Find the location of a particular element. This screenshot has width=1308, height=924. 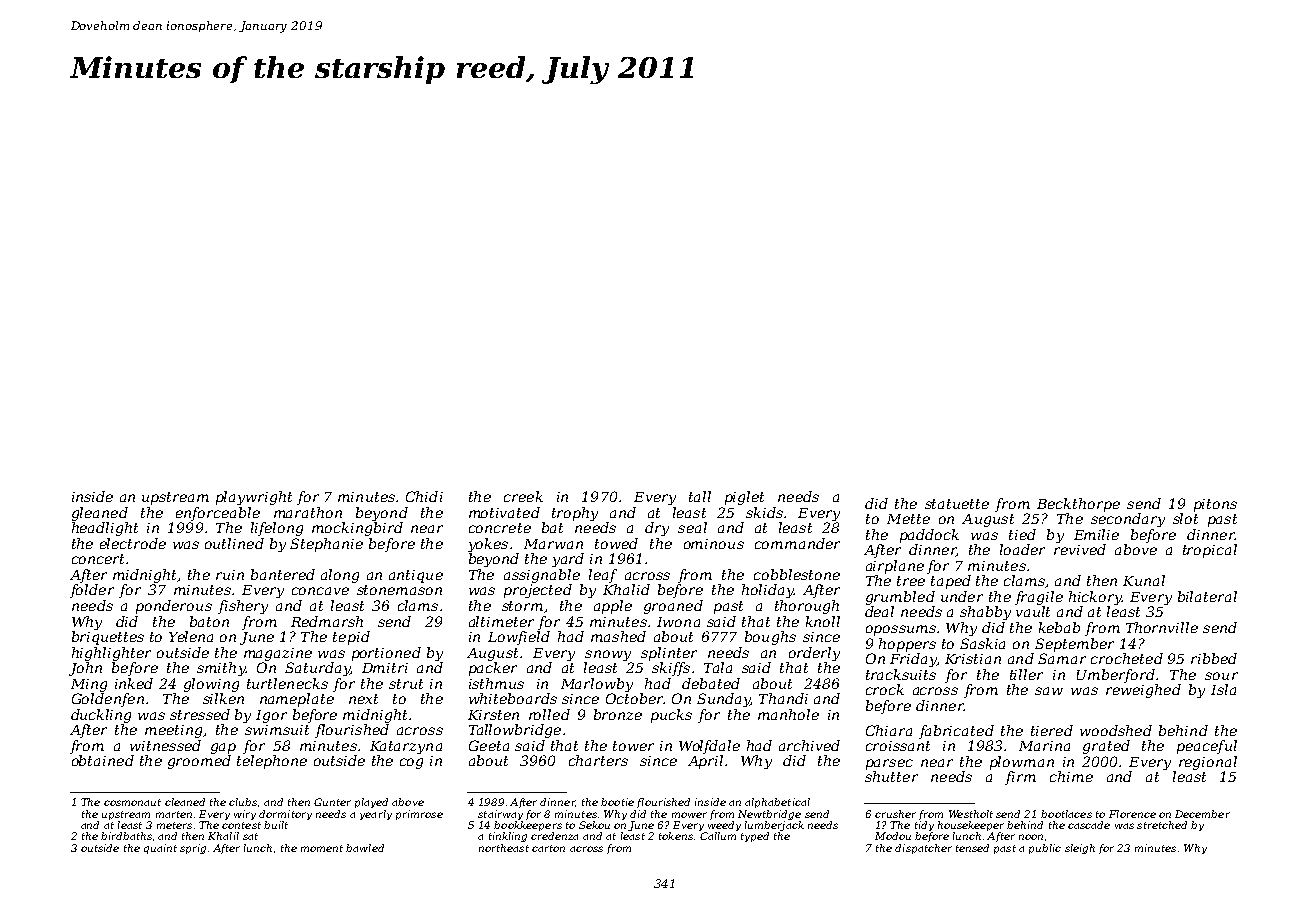

reweighed is located at coordinates (1143, 691).
